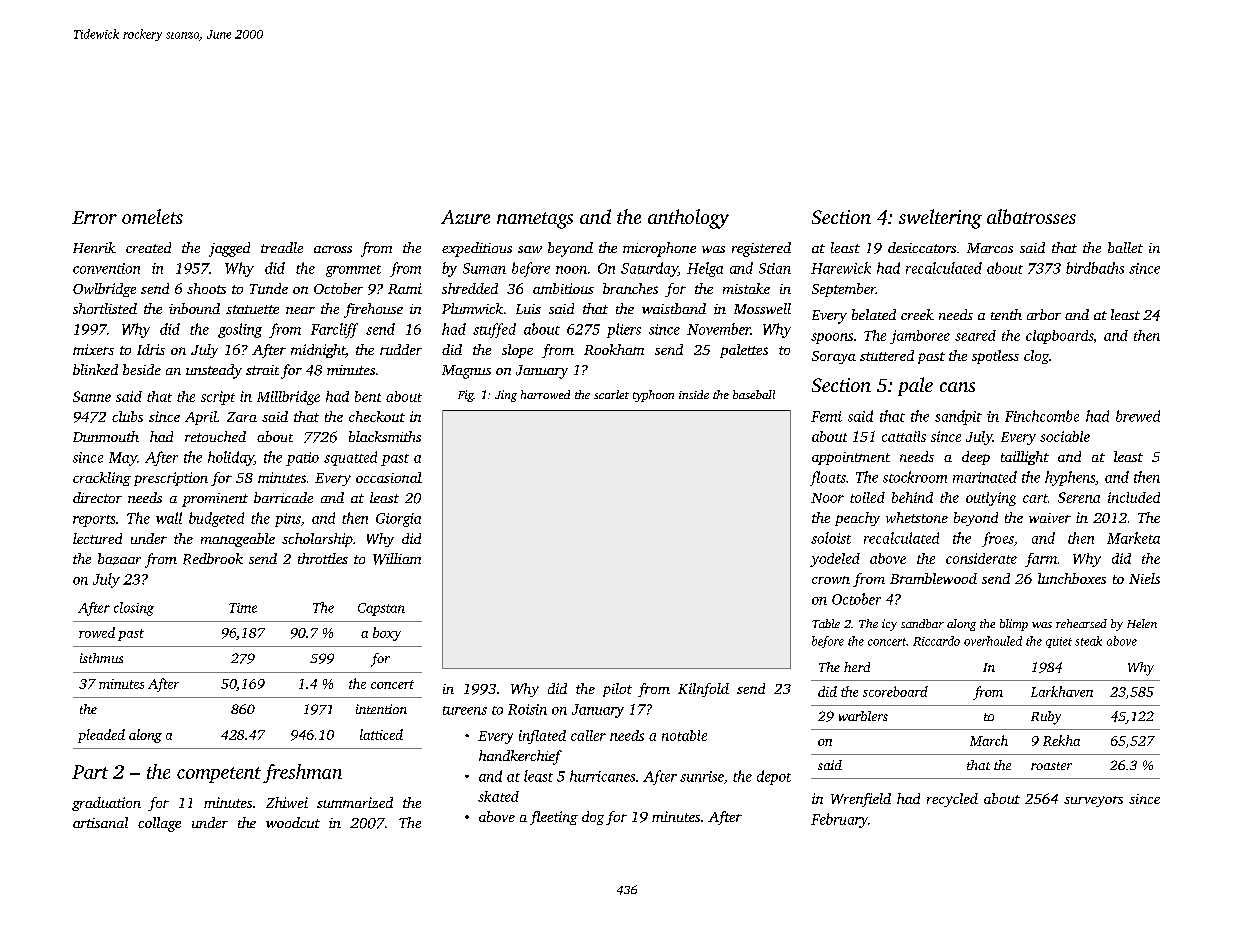  Describe the element at coordinates (1025, 458) in the document. I see `taillight` at that location.
